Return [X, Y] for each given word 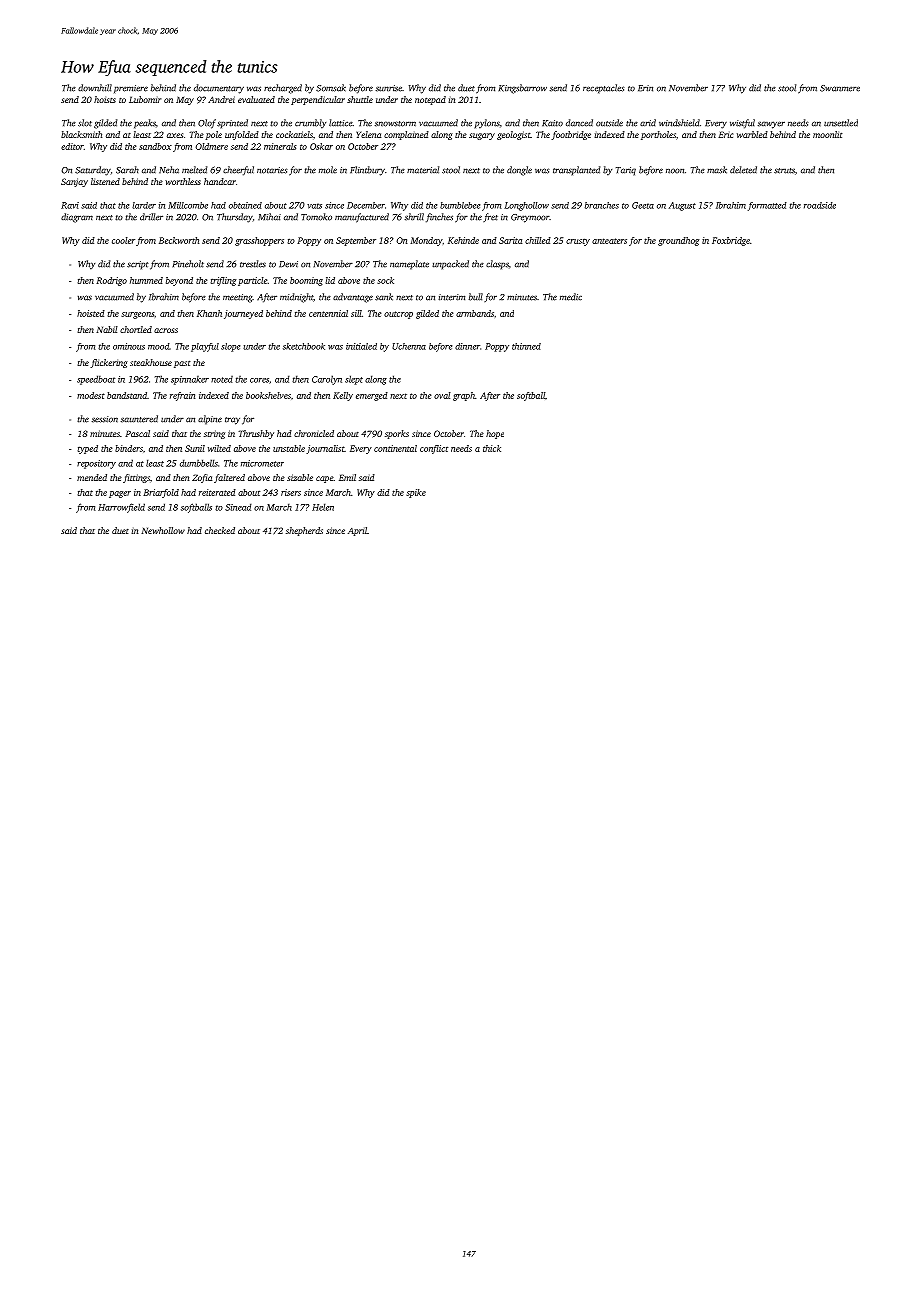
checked [220, 530]
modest [91, 395]
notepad [430, 100]
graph [464, 396]
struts [784, 171]
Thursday [235, 218]
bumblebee [460, 205]
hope [495, 434]
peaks [145, 124]
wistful [742, 124]
